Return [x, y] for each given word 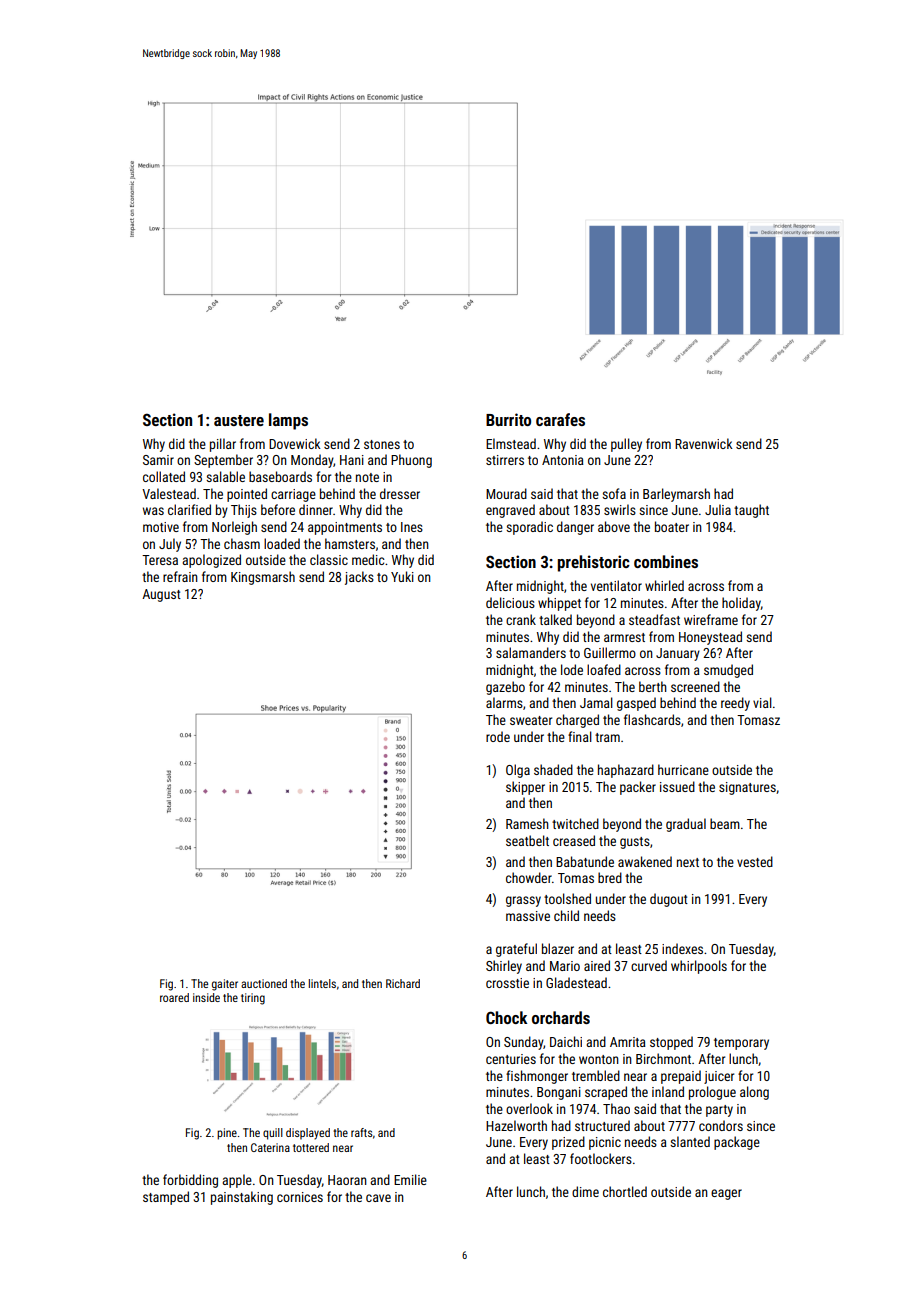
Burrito [508, 419]
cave [378, 1198]
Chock [506, 1017]
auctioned [264, 983]
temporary [741, 1044]
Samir [158, 460]
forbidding [190, 1181]
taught [751, 511]
